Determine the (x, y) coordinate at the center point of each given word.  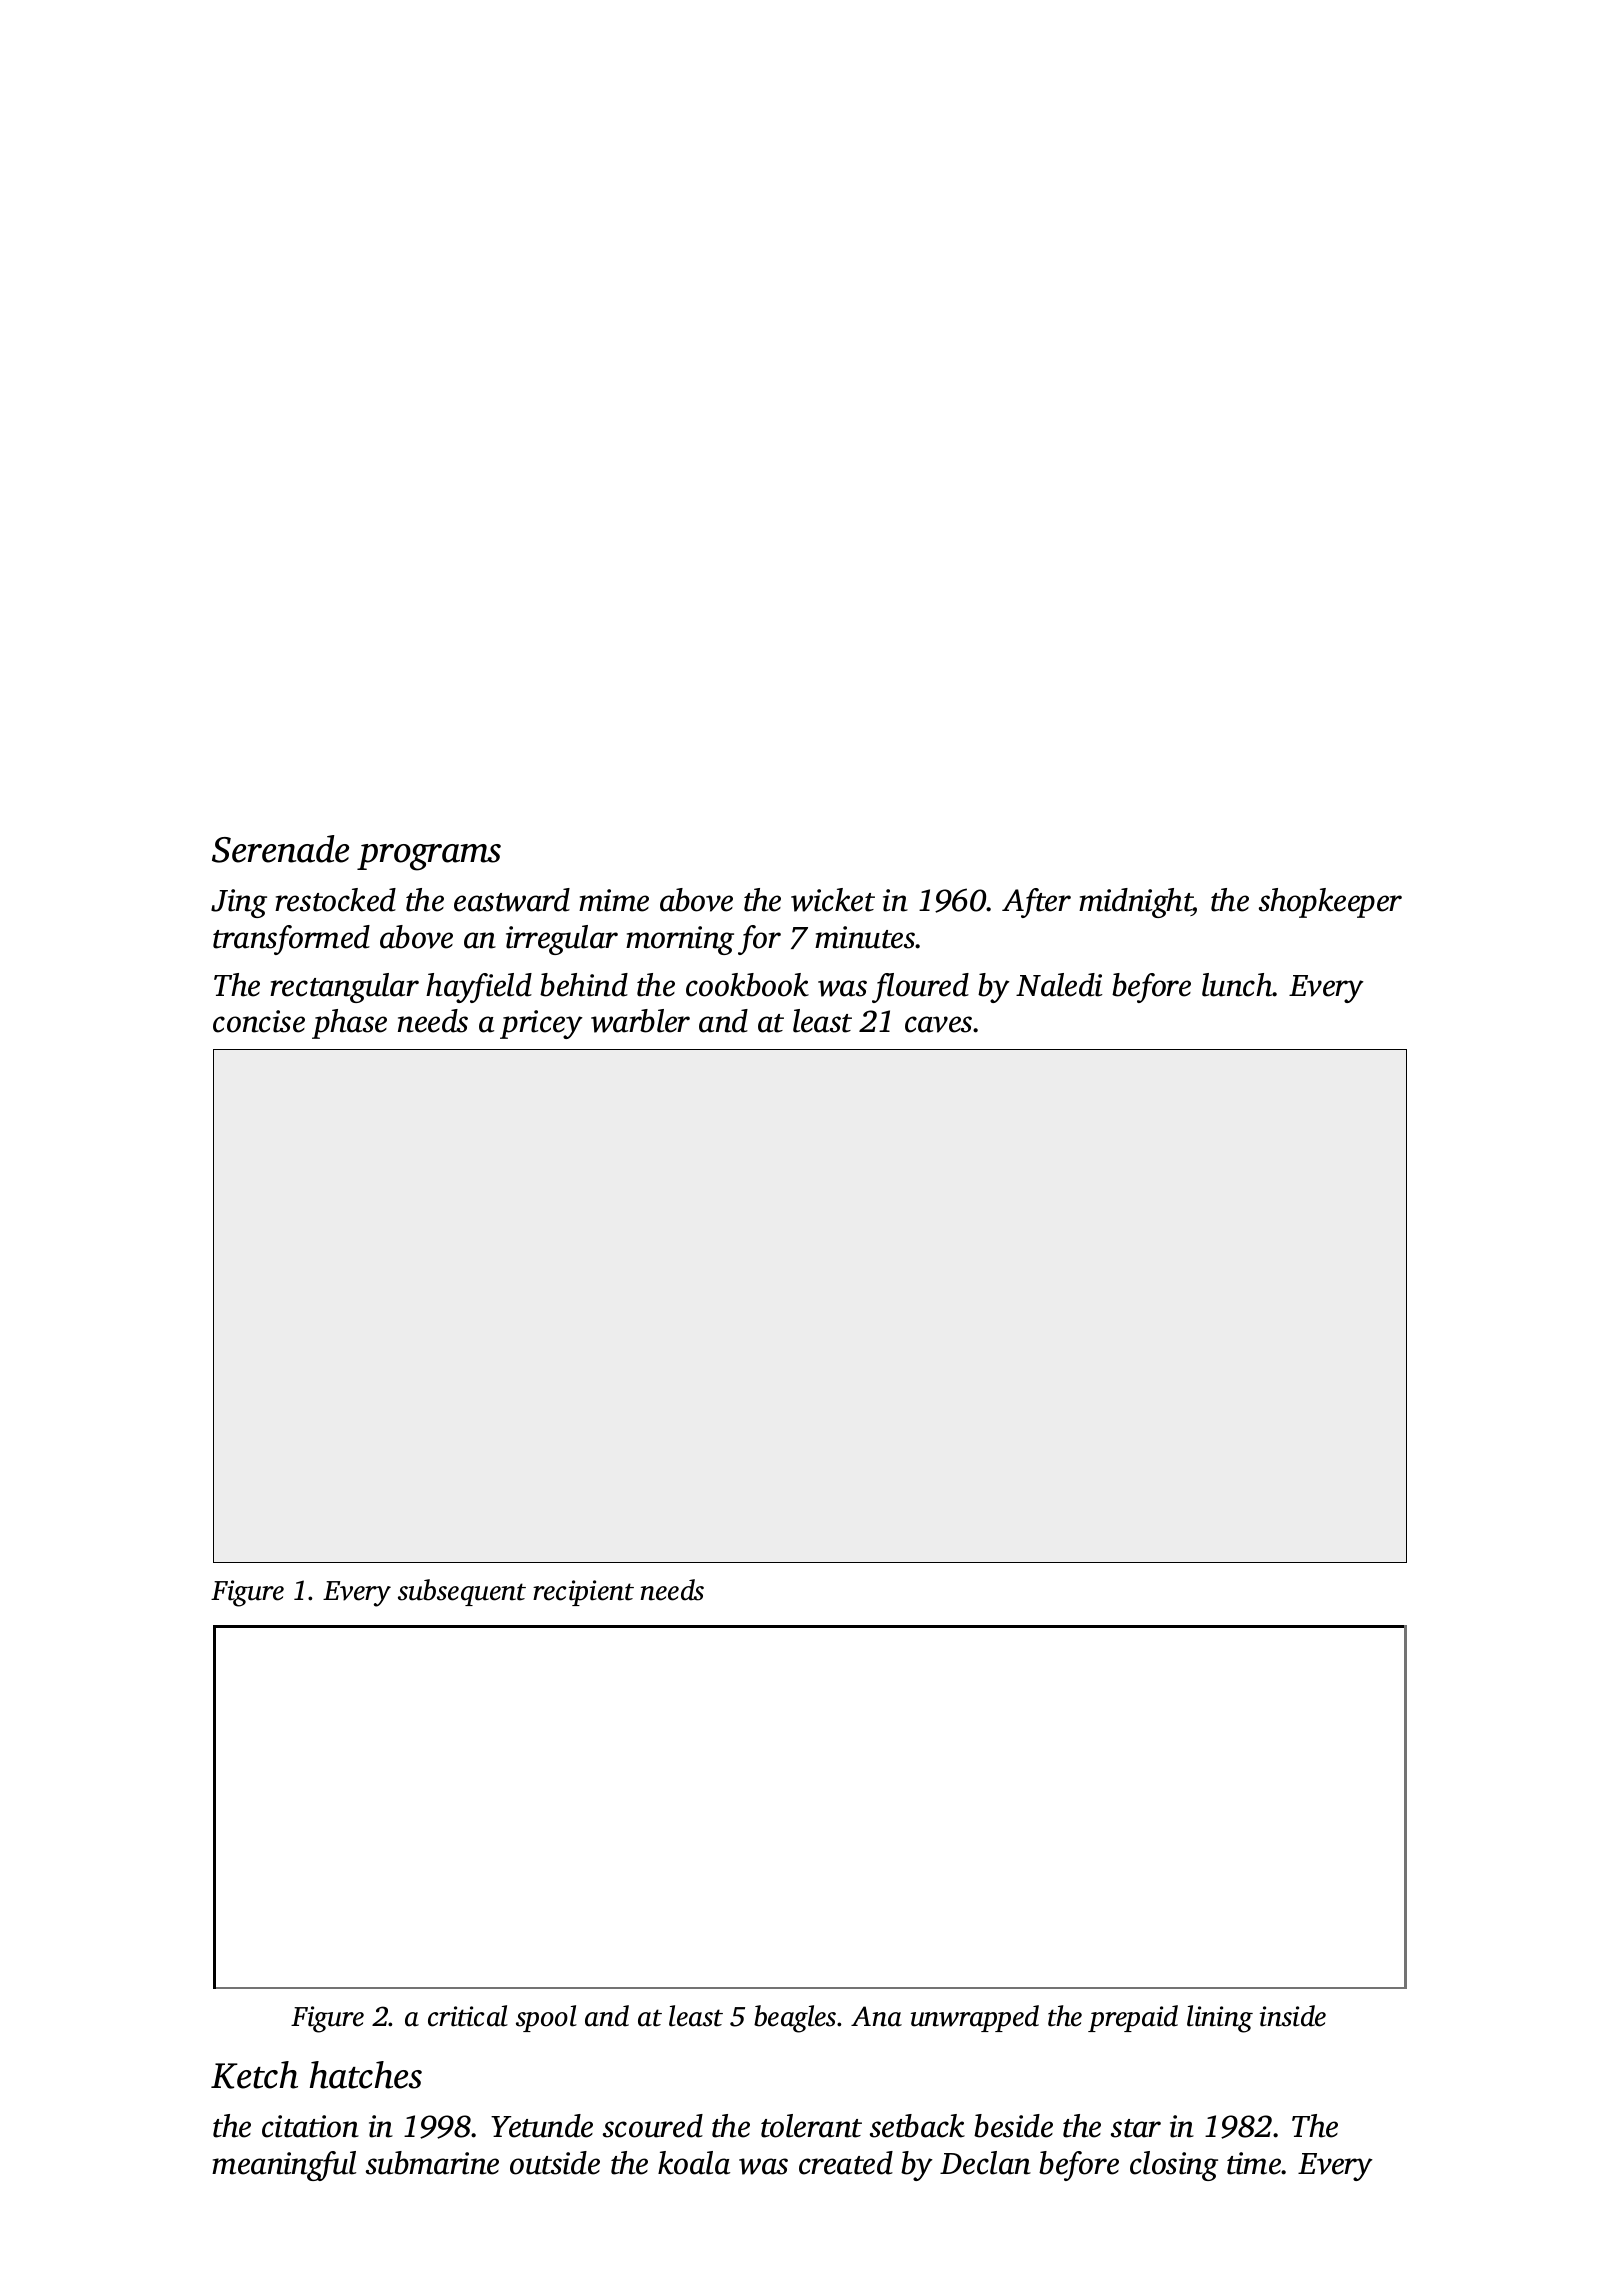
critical (468, 2016)
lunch (1237, 985)
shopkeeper (1330, 903)
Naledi (1059, 985)
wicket (833, 900)
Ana (876, 2016)
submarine (432, 2163)
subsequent (462, 1592)
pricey (541, 1024)
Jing (239, 903)
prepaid (1133, 2018)
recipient (583, 1593)
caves (938, 1024)
